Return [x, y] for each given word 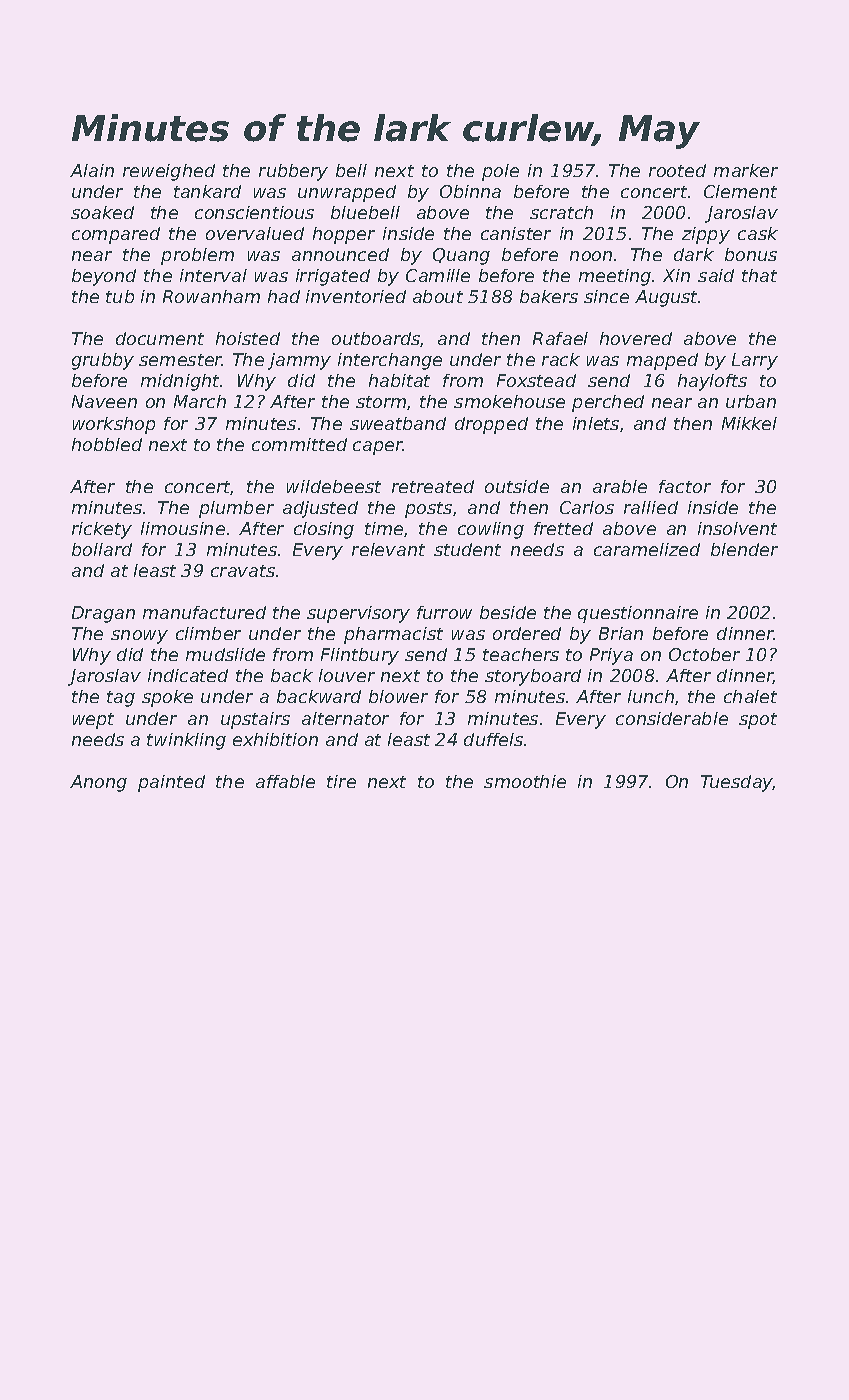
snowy [139, 637]
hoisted [248, 338]
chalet [750, 696]
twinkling [186, 741]
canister [516, 233]
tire [341, 781]
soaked [102, 212]
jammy [299, 361]
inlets [596, 423]
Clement [740, 191]
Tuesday [737, 783]
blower [398, 696]
